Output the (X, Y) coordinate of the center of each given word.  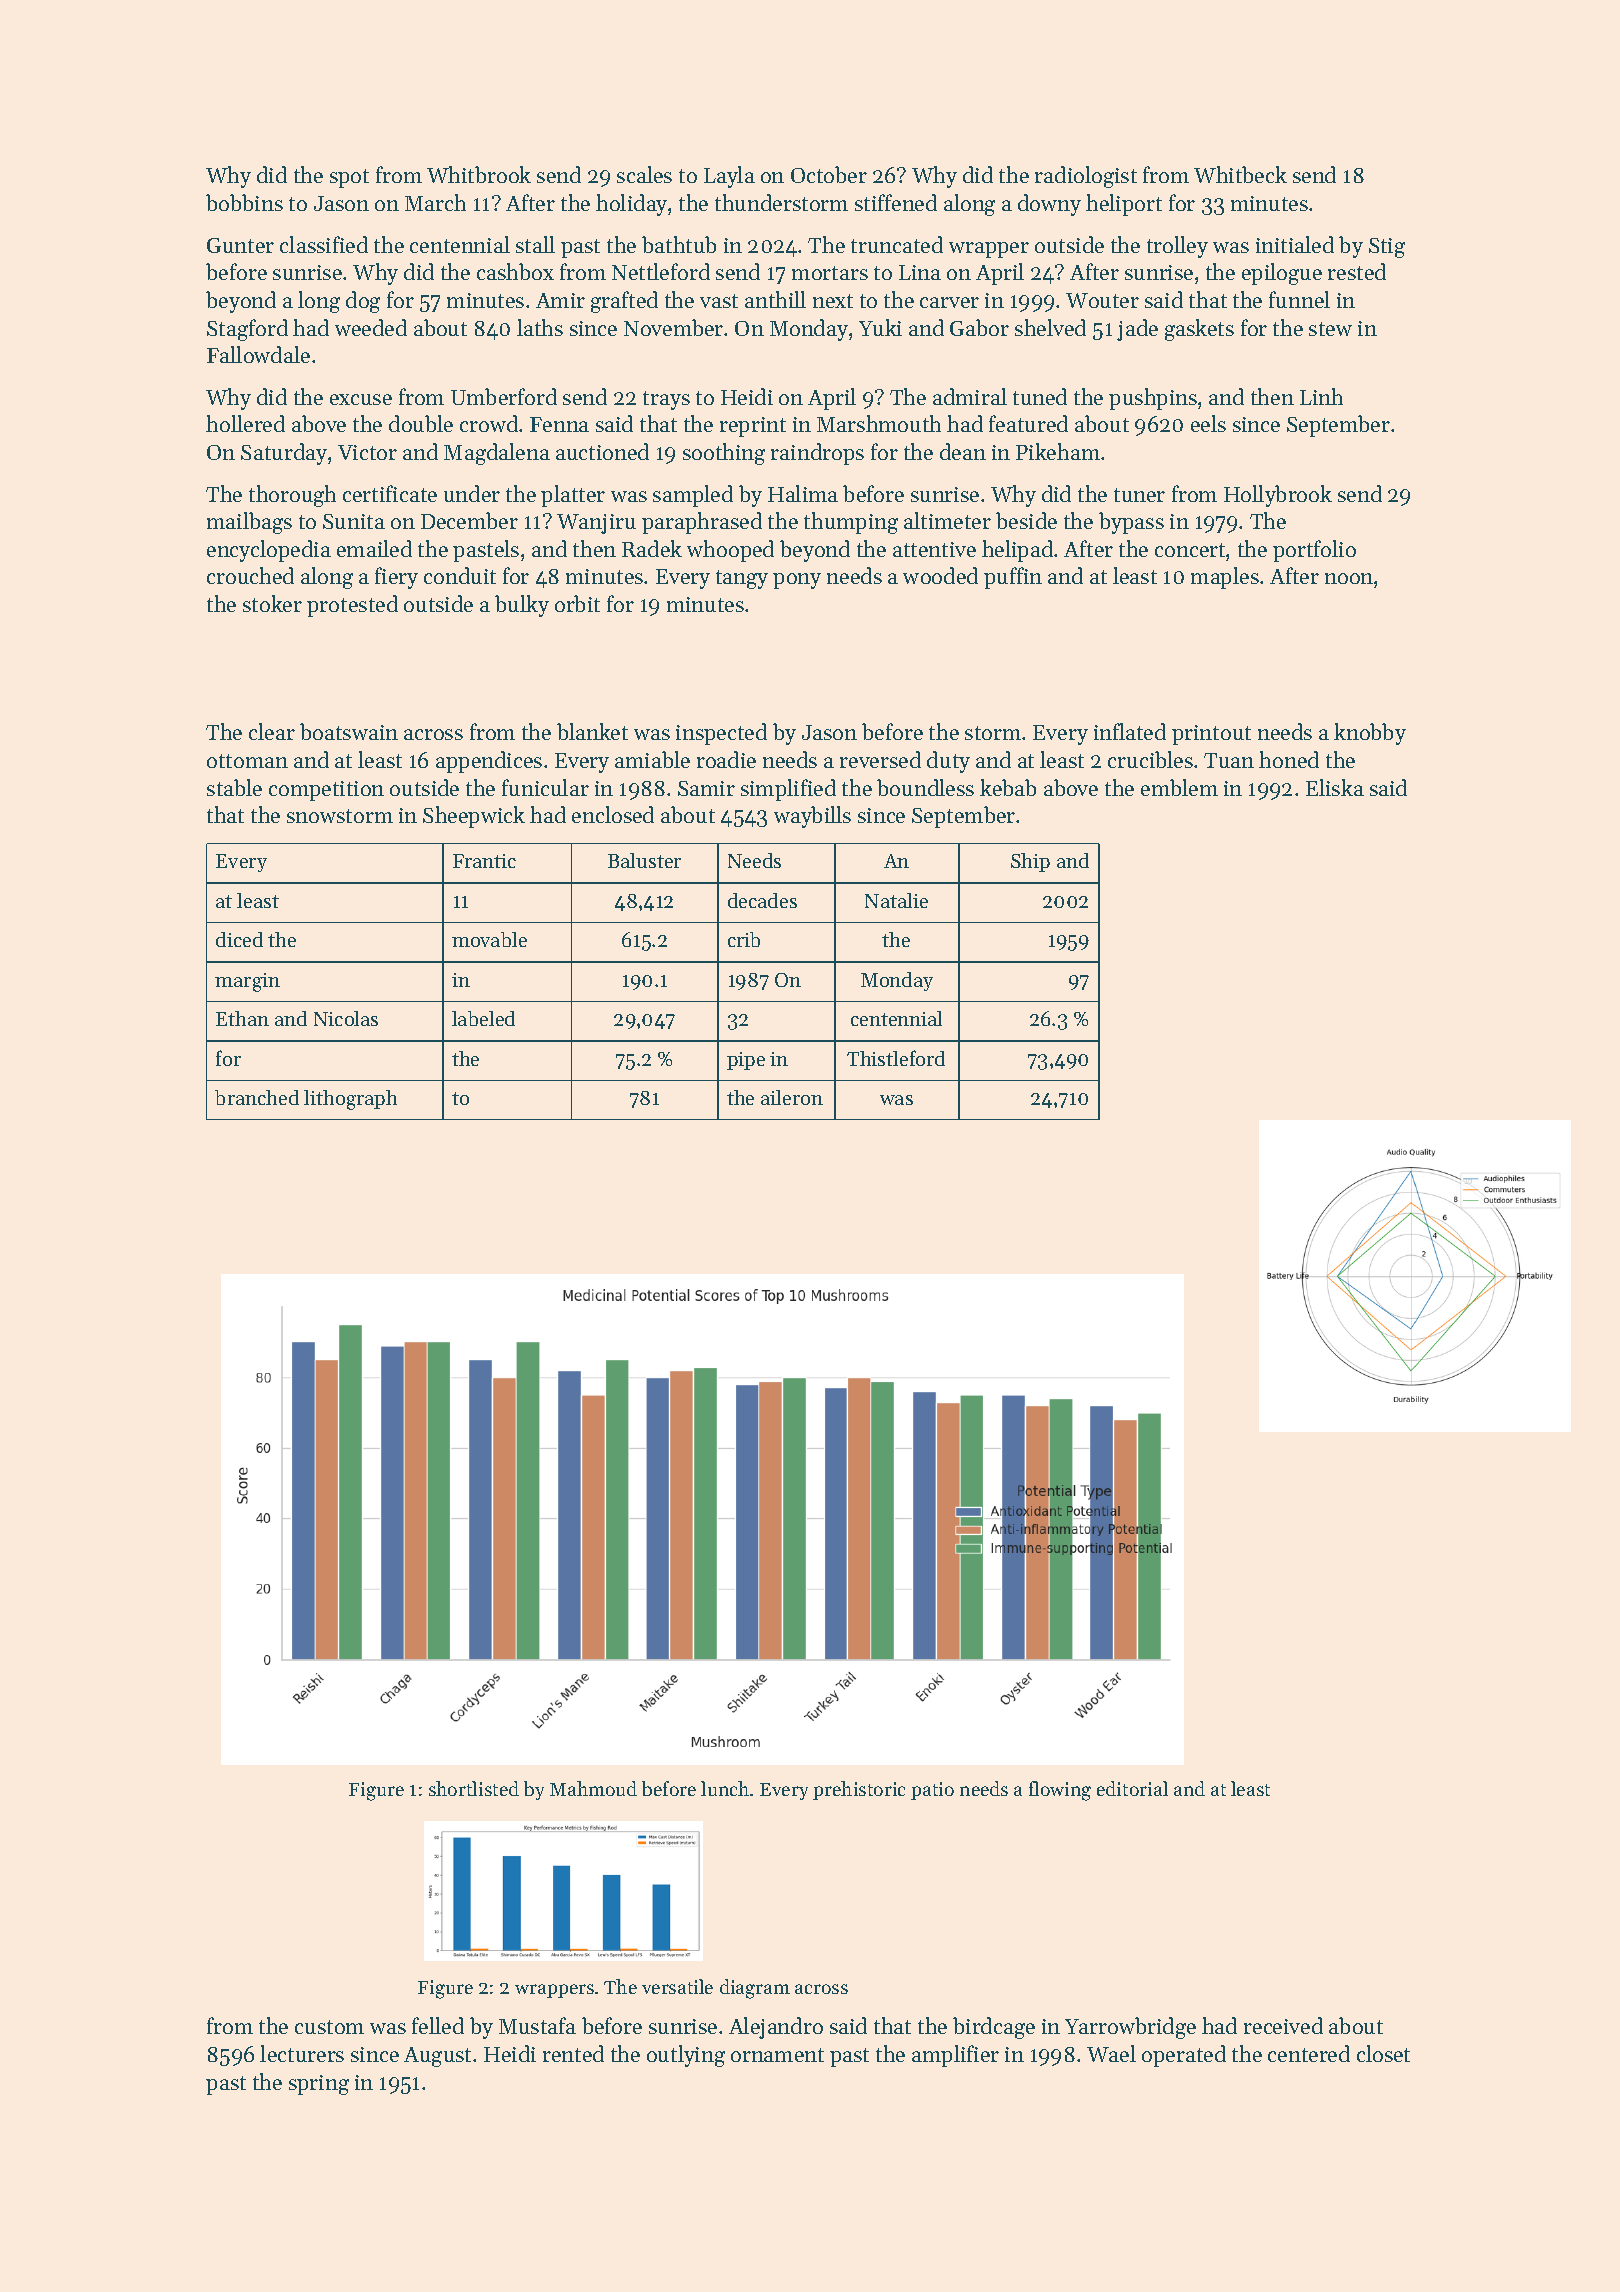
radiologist (1086, 177)
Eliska (1335, 787)
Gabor (979, 327)
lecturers (302, 2053)
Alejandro (776, 2028)
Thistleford (896, 1058)
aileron (792, 1097)
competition (326, 791)
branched (257, 1097)
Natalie (896, 900)
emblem (1179, 787)
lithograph (350, 1100)
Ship (1030, 862)
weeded (371, 327)
